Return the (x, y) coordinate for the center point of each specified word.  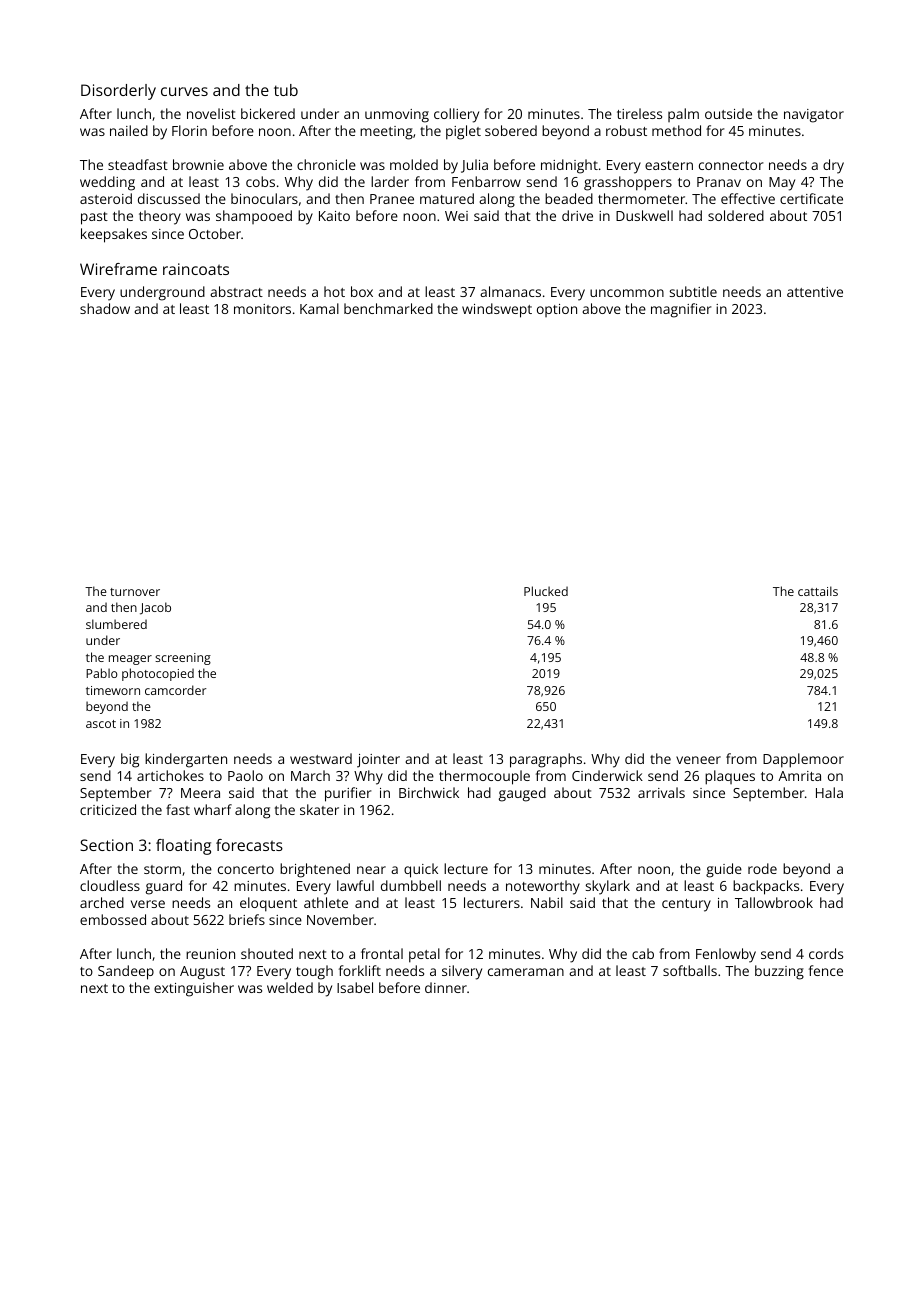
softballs (690, 970)
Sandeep (126, 972)
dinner (446, 987)
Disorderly (118, 92)
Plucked (546, 591)
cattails (818, 591)
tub (286, 90)
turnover (135, 592)
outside (728, 113)
